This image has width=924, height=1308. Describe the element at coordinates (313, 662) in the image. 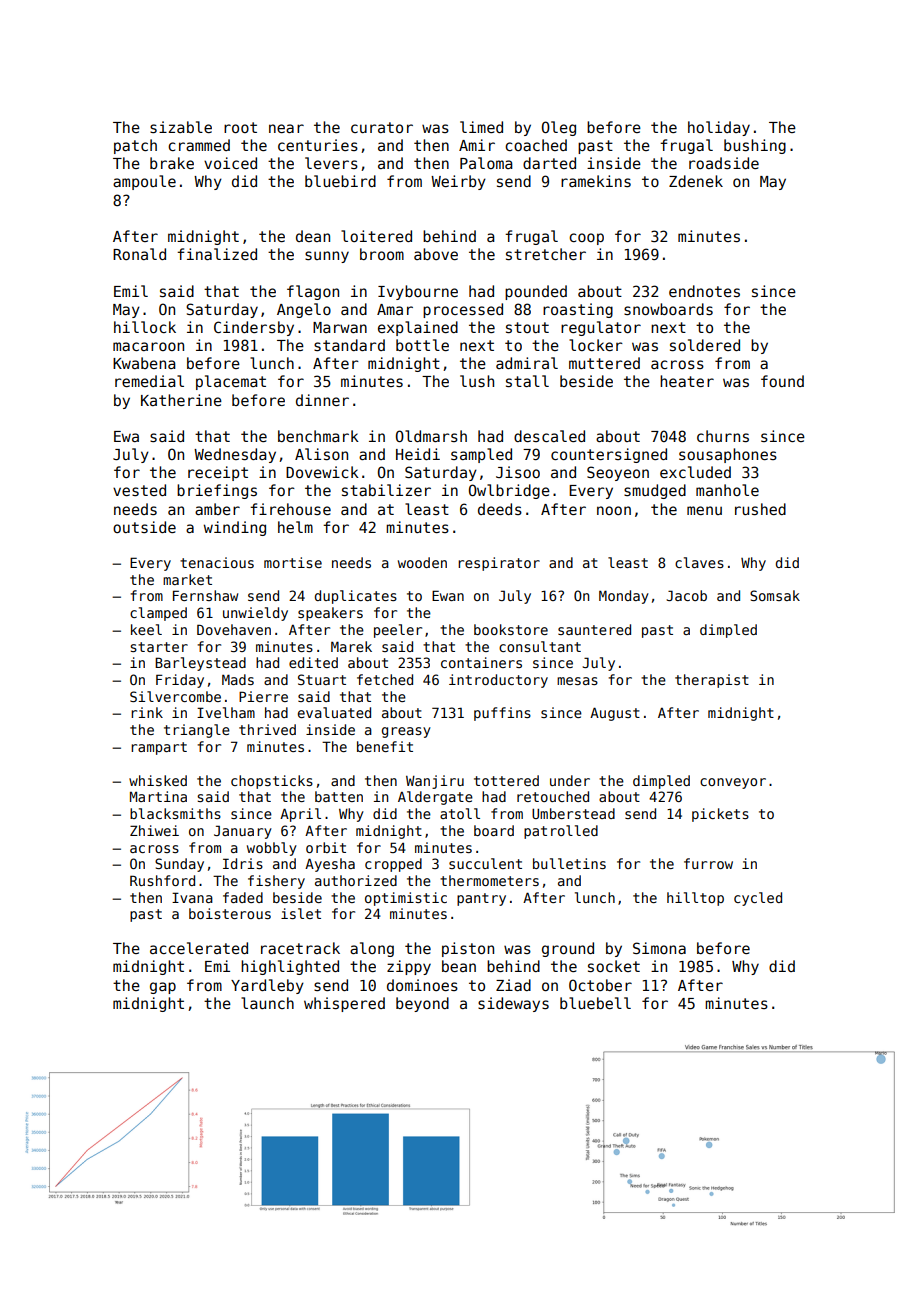

I see `edited` at that location.
